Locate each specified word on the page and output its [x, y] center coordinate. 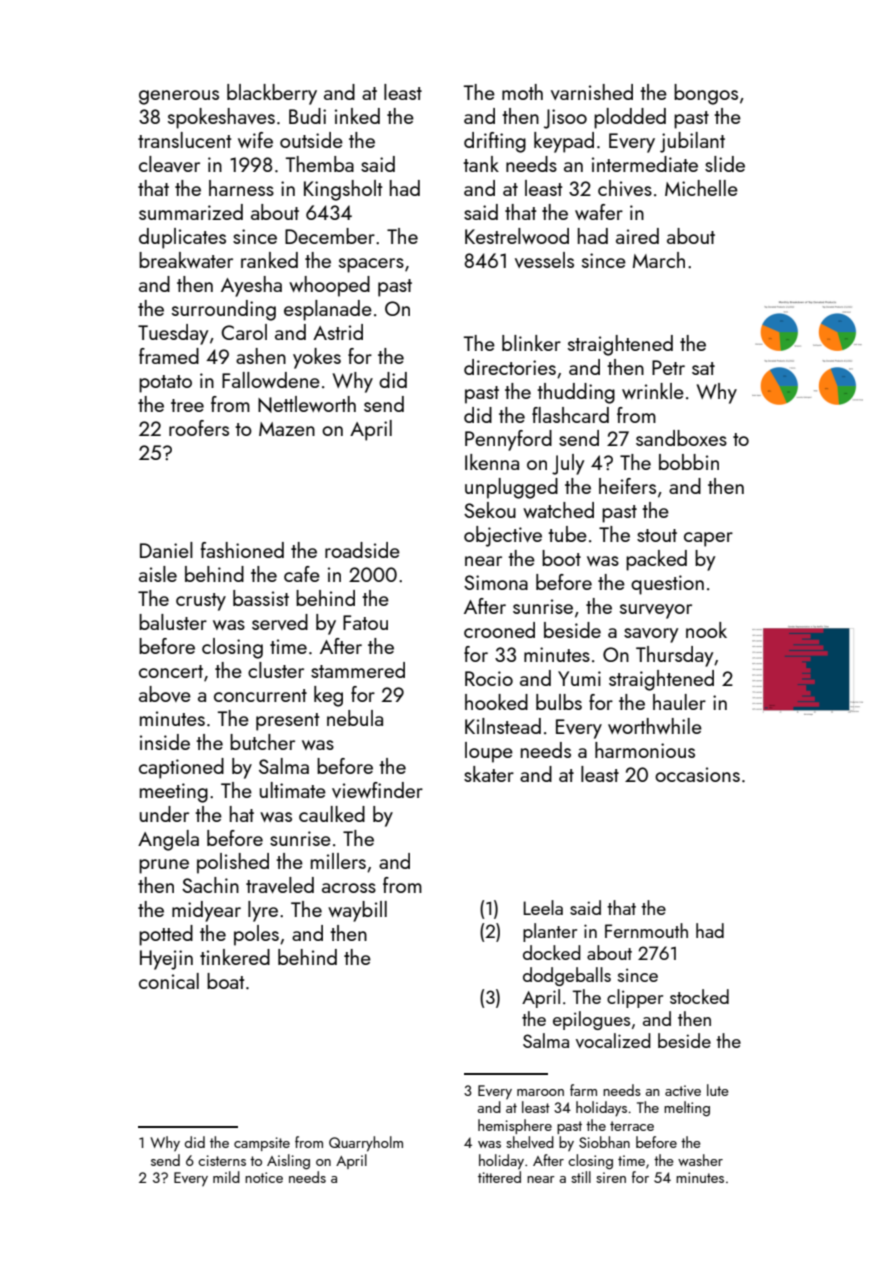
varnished [592, 92]
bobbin [689, 462]
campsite [262, 1144]
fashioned [242, 550]
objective [503, 536]
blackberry [272, 94]
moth [522, 92]
